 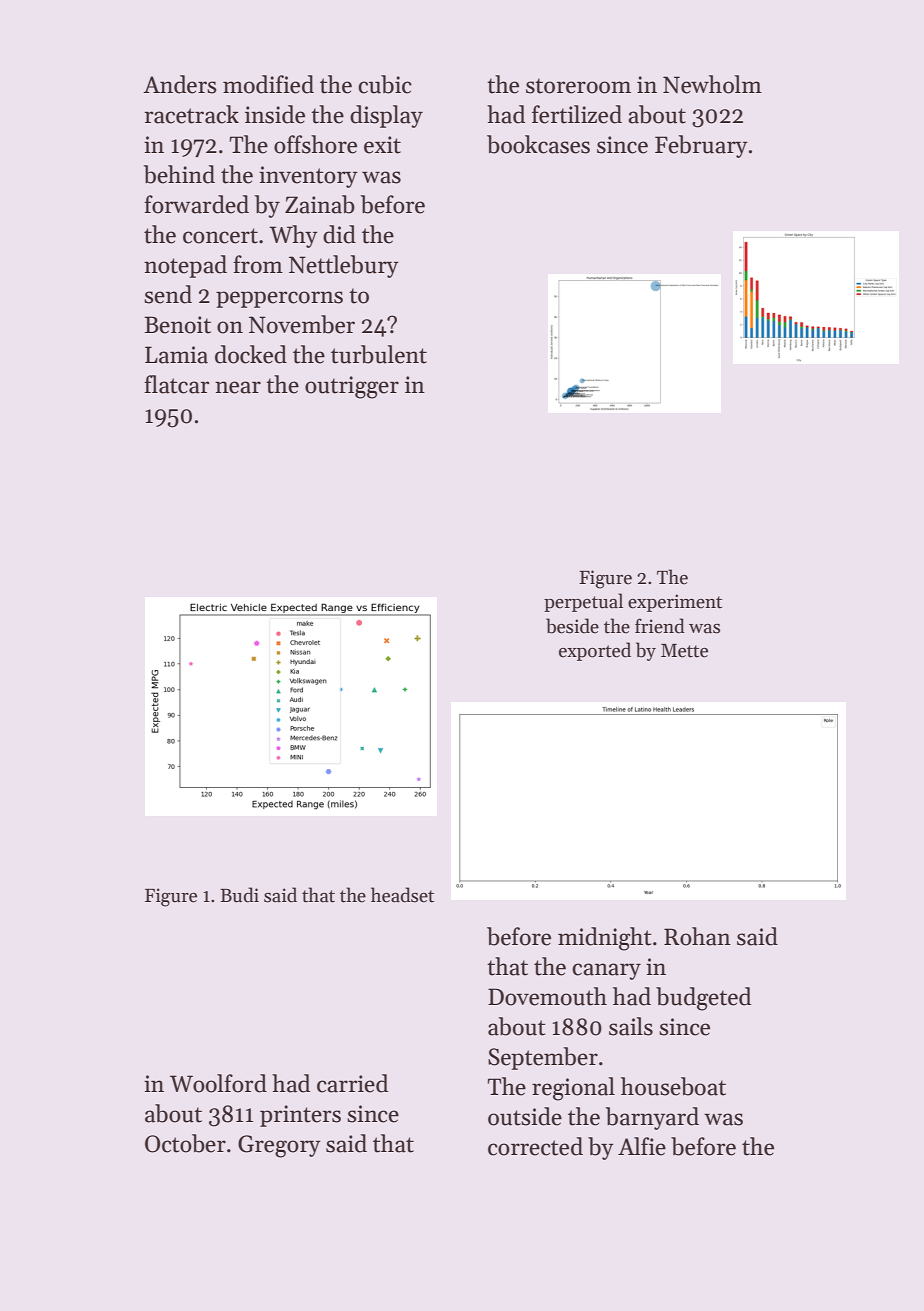 I want to click on behind, so click(x=179, y=174).
